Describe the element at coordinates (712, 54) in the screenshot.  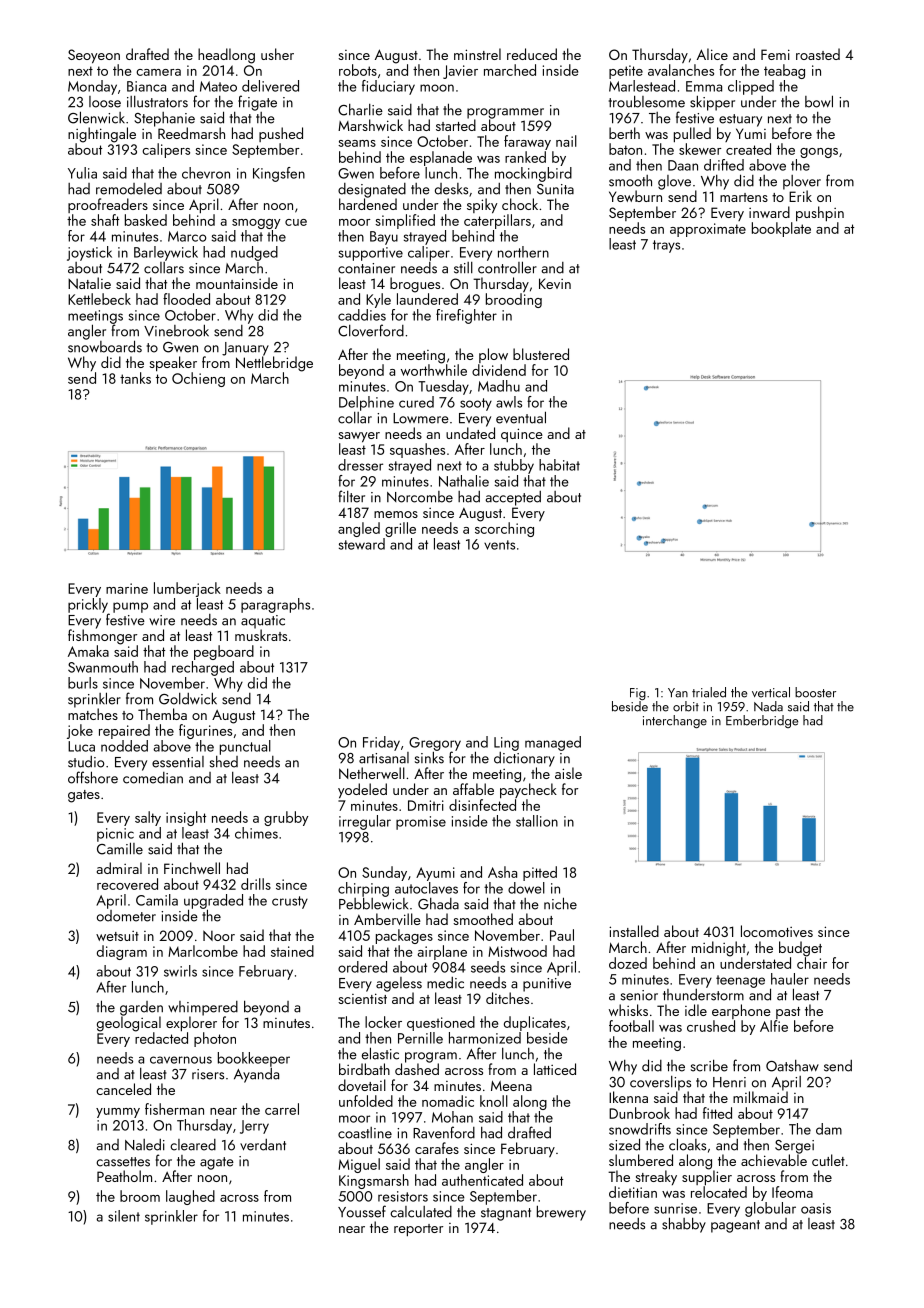
I see `Alice` at that location.
